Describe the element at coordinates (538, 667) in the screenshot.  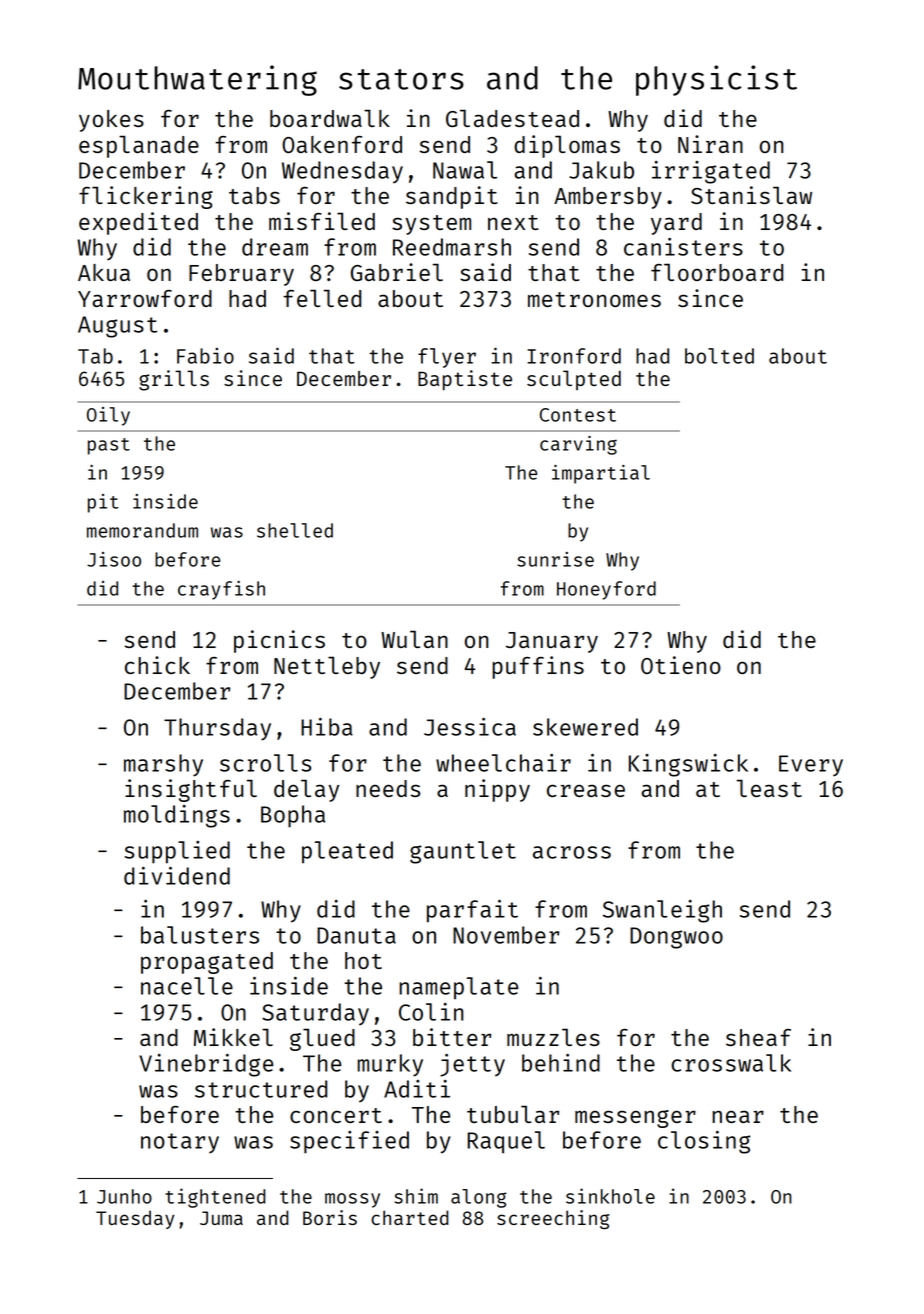
I see `puffins` at that location.
